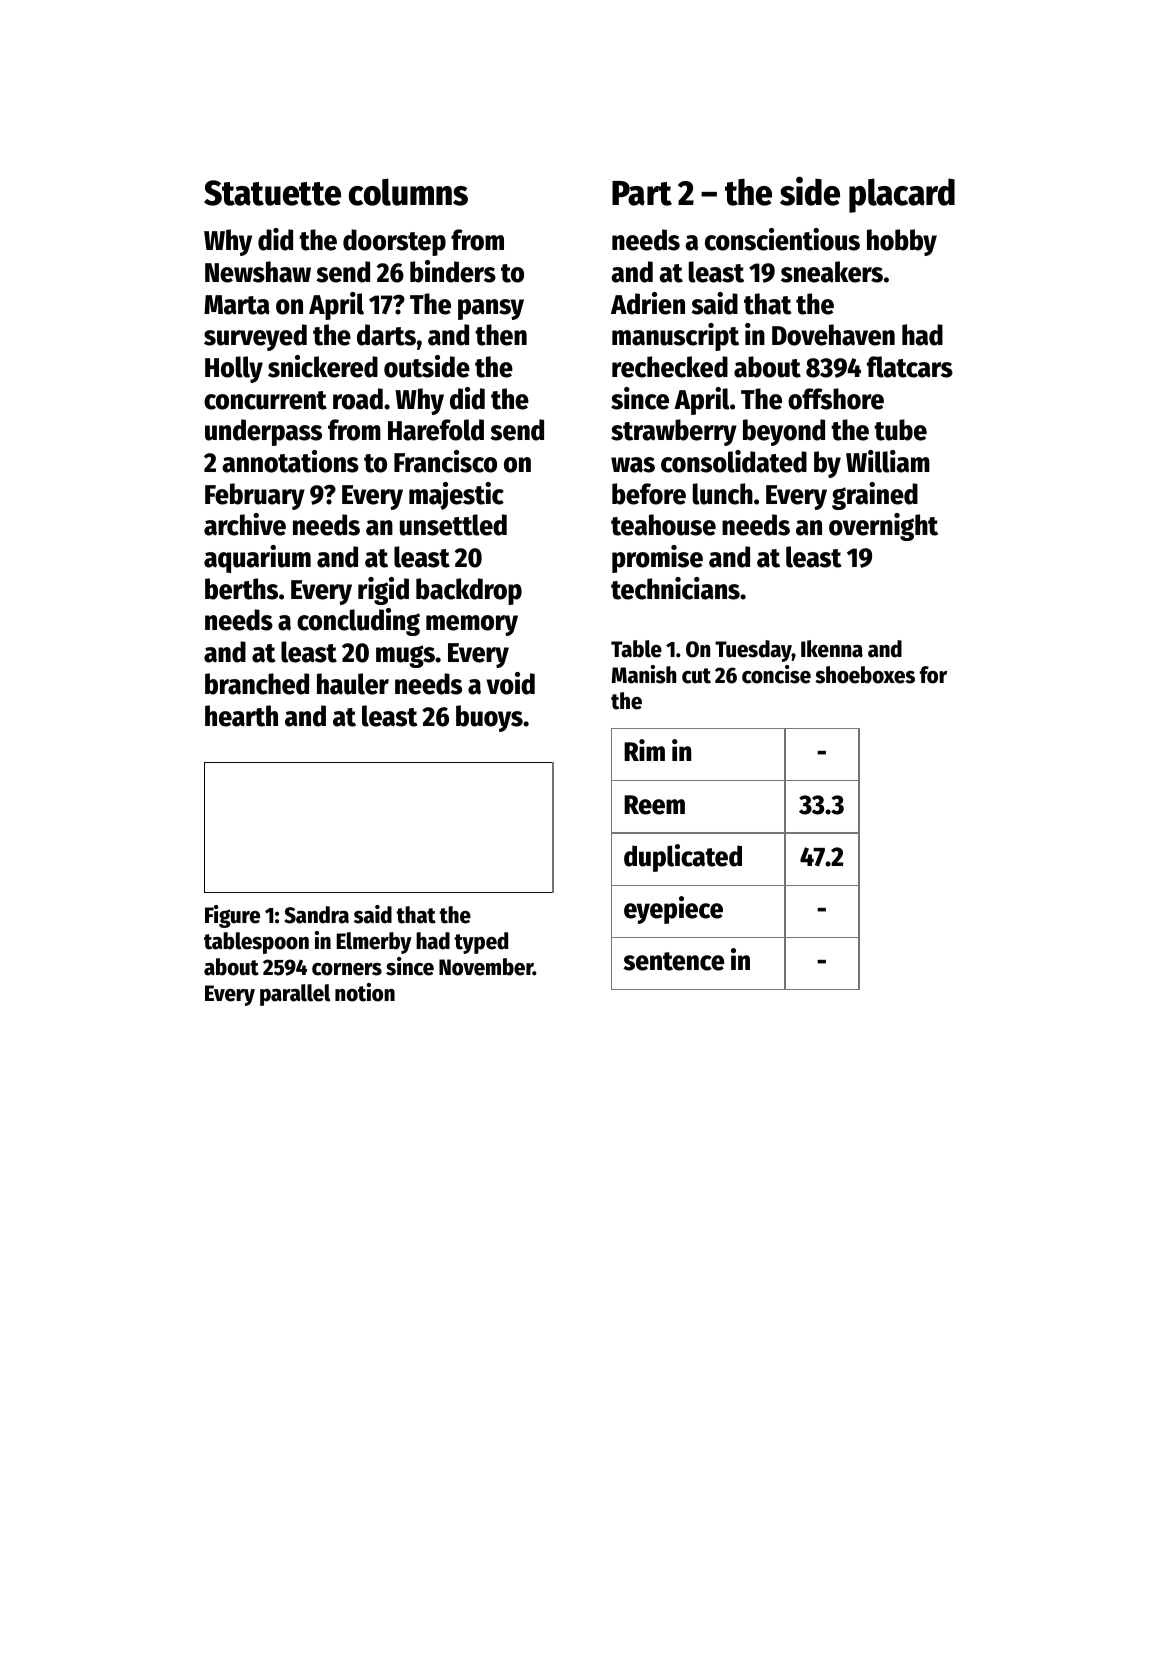  Describe the element at coordinates (865, 675) in the screenshot. I see `shoeboxes` at that location.
